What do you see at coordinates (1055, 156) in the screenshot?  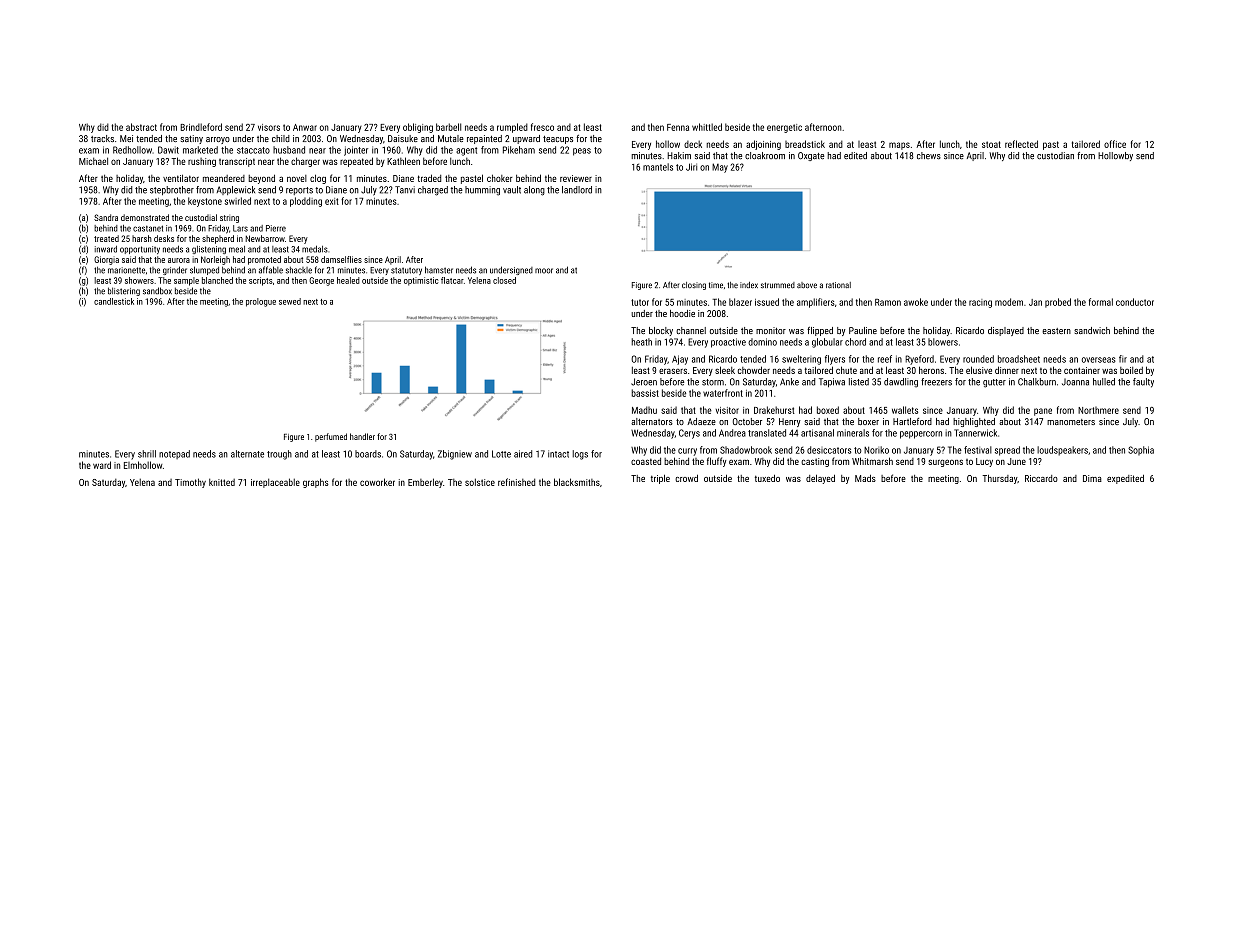 I see `custodian` at bounding box center [1055, 156].
